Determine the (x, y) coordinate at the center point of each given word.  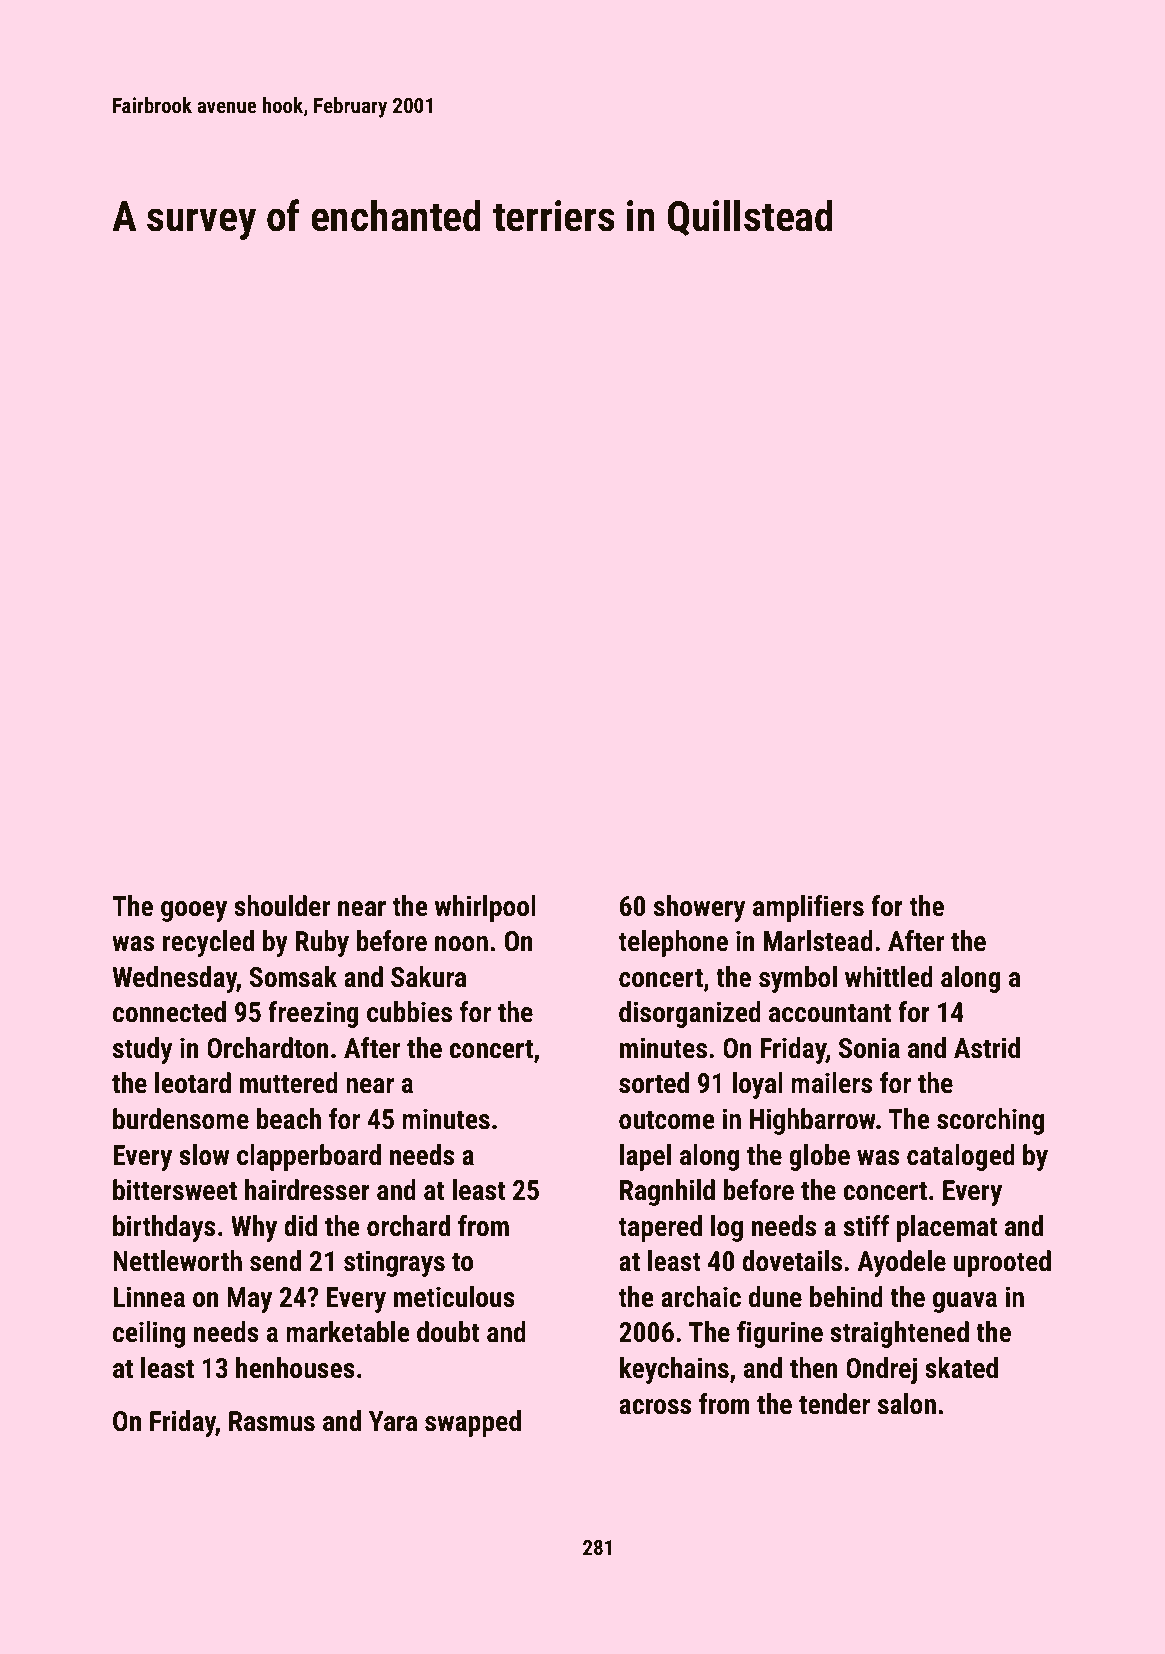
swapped (473, 1423)
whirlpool (485, 908)
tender (834, 1404)
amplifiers (808, 908)
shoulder (282, 906)
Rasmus (272, 1421)
